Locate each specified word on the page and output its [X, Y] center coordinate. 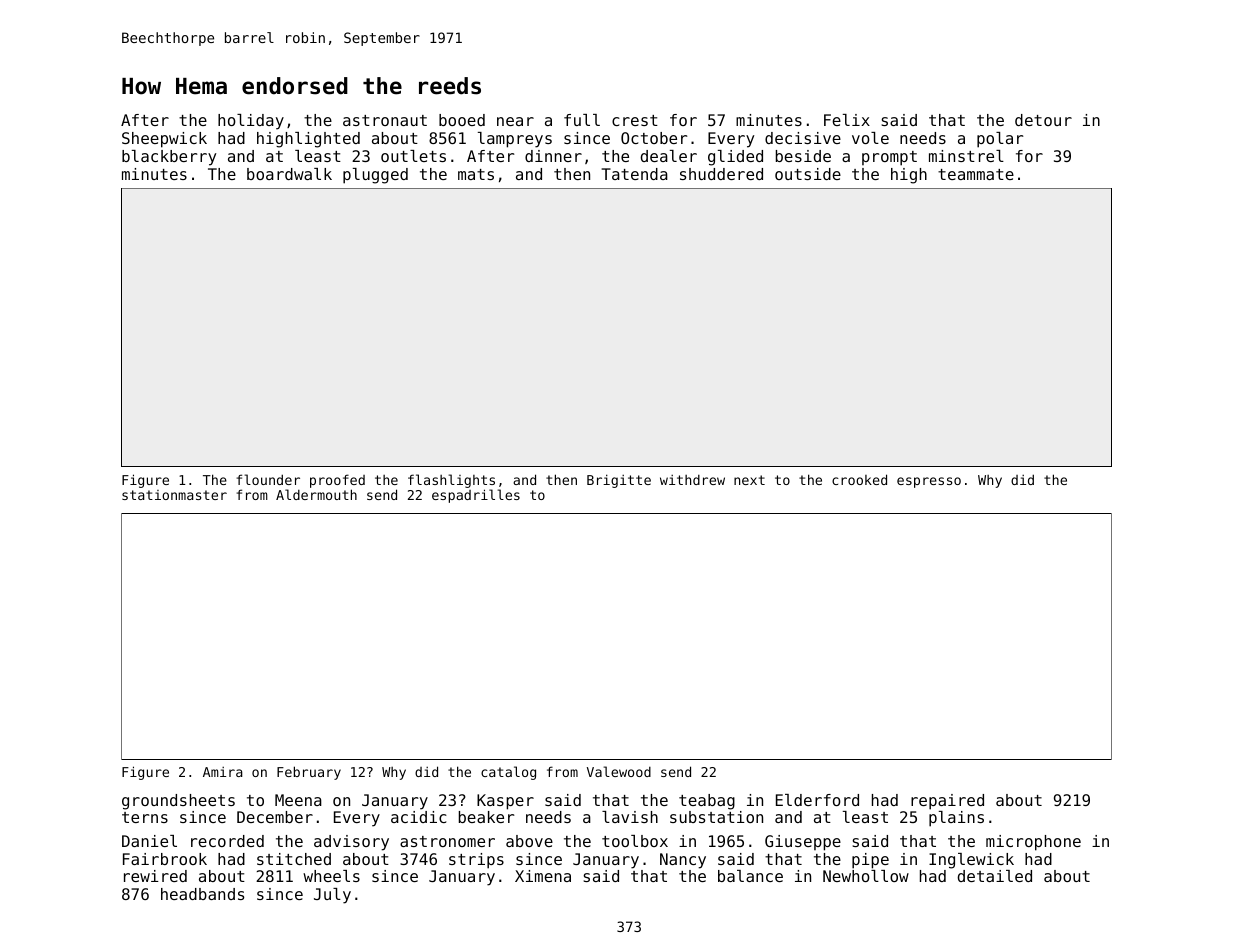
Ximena [543, 876]
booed [462, 120]
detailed [994, 876]
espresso [929, 482]
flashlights [451, 481]
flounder [268, 479]
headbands [202, 894]
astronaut [385, 120]
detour [1043, 120]
